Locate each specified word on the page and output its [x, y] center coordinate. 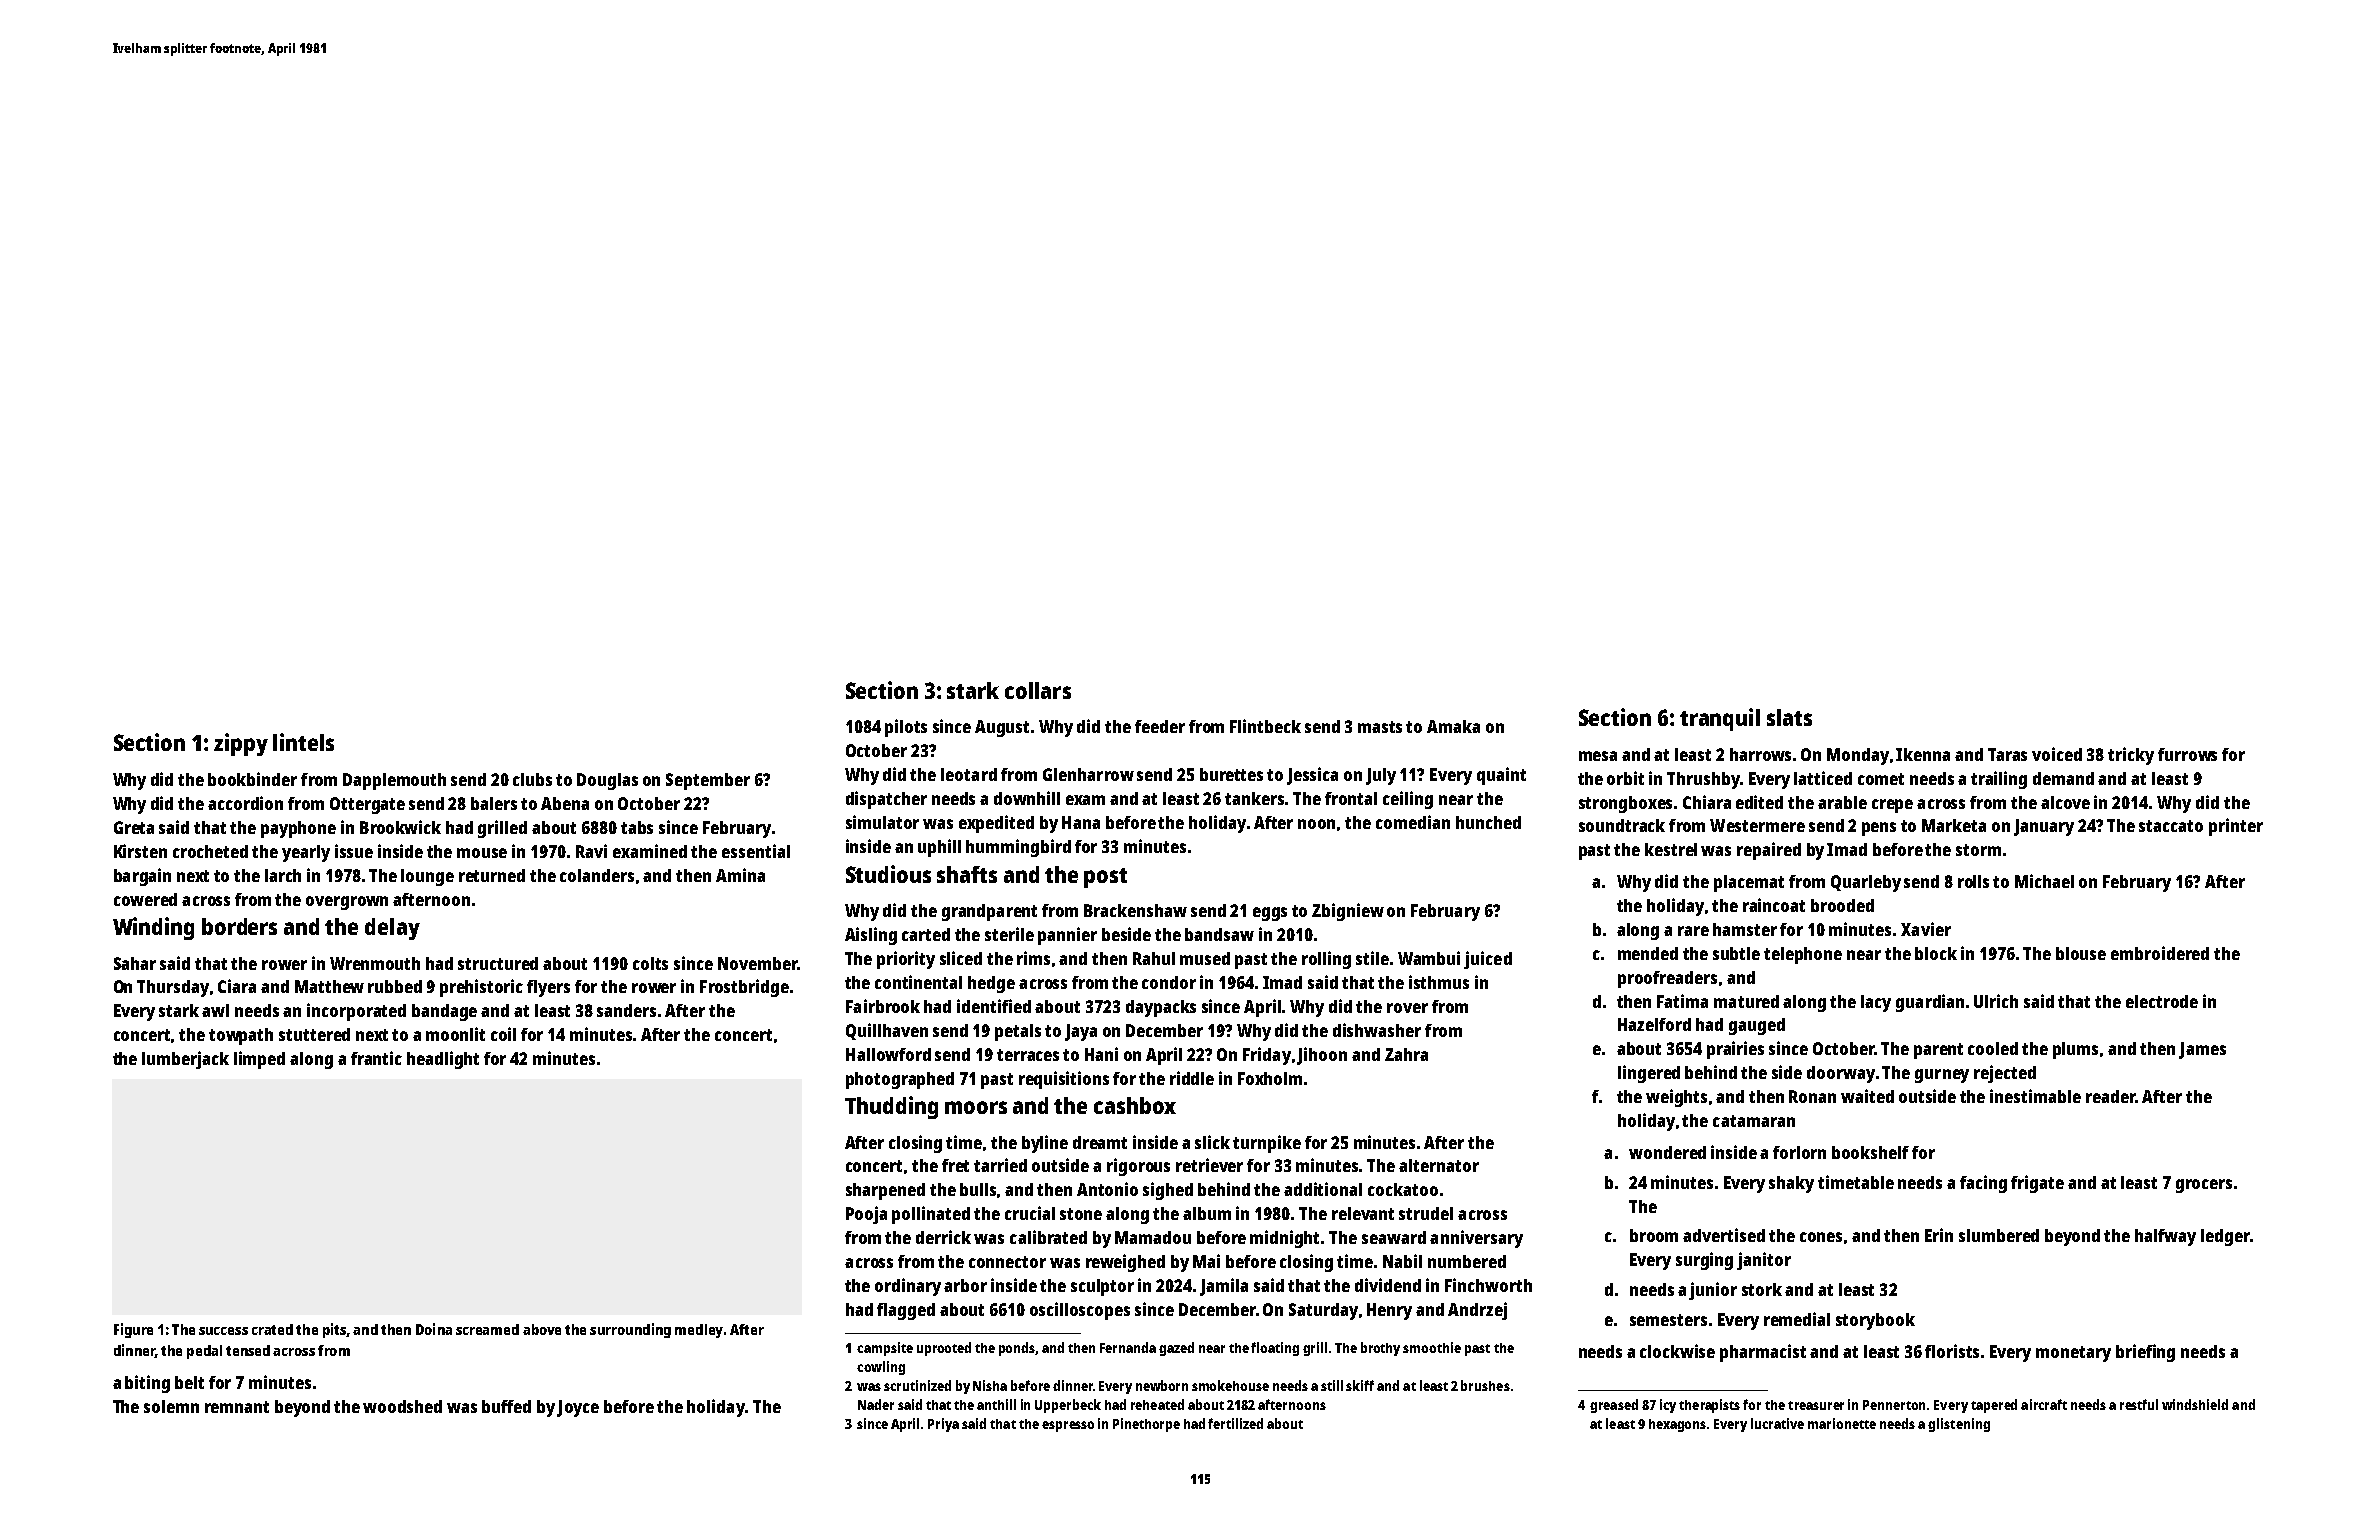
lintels [303, 742]
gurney [1942, 1076]
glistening [1959, 1425]
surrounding [630, 1330]
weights [1676, 1098]
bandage [444, 1012]
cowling [881, 1368]
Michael [2044, 881]
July [1381, 776]
